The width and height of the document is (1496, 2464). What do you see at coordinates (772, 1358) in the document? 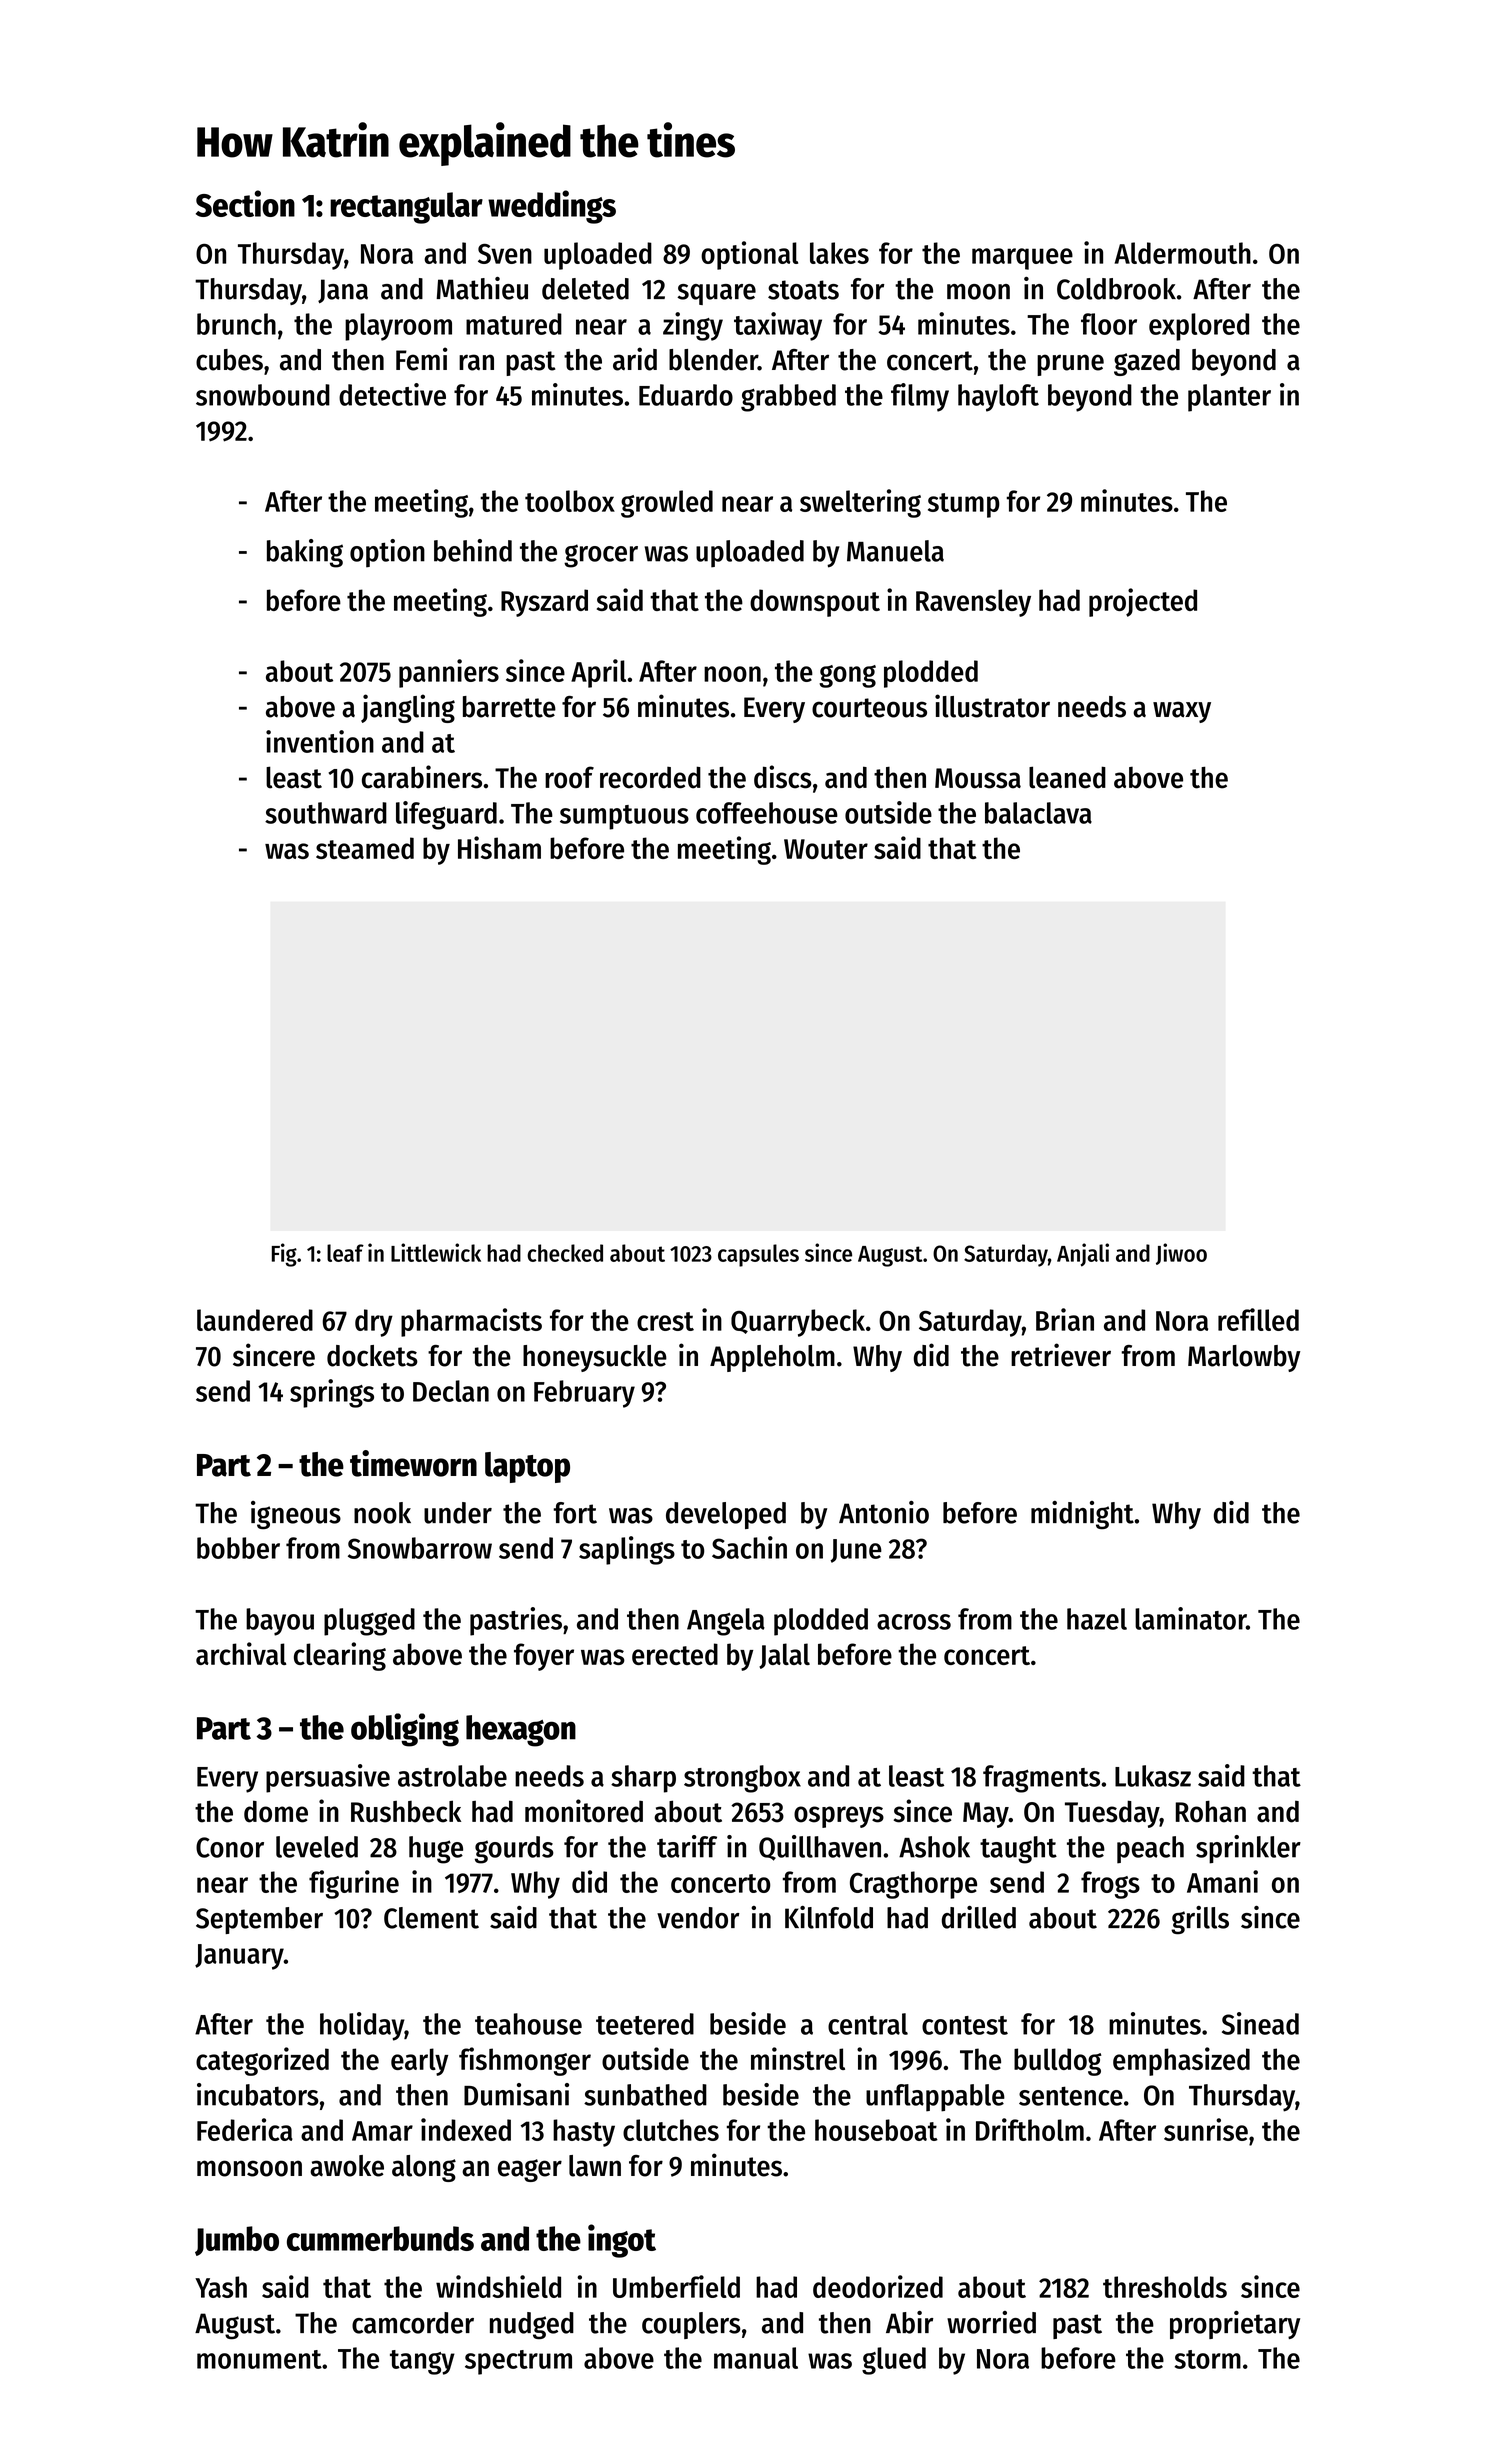
I see `Appleholm` at bounding box center [772, 1358].
